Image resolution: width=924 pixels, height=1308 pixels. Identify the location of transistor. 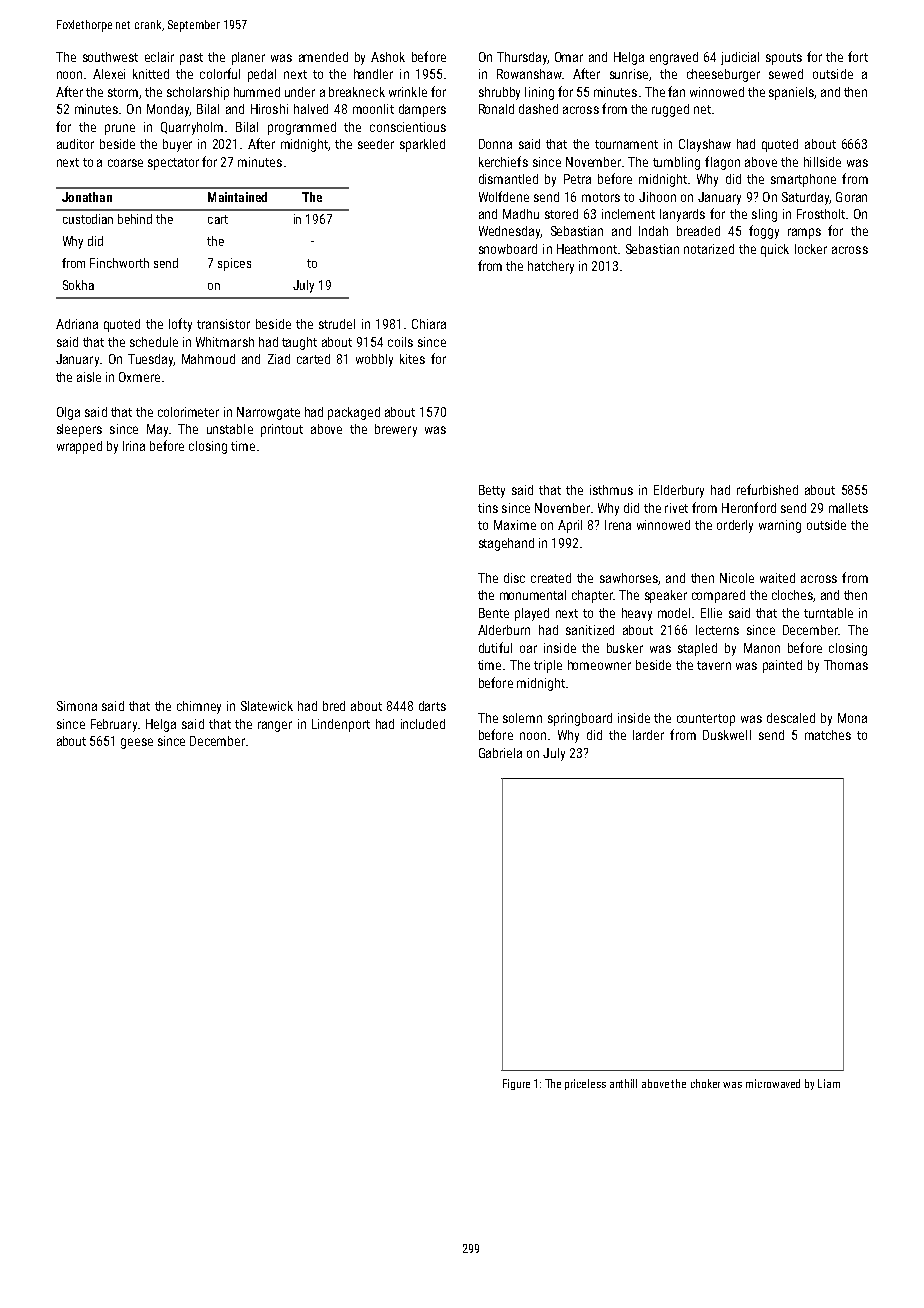
(223, 324).
